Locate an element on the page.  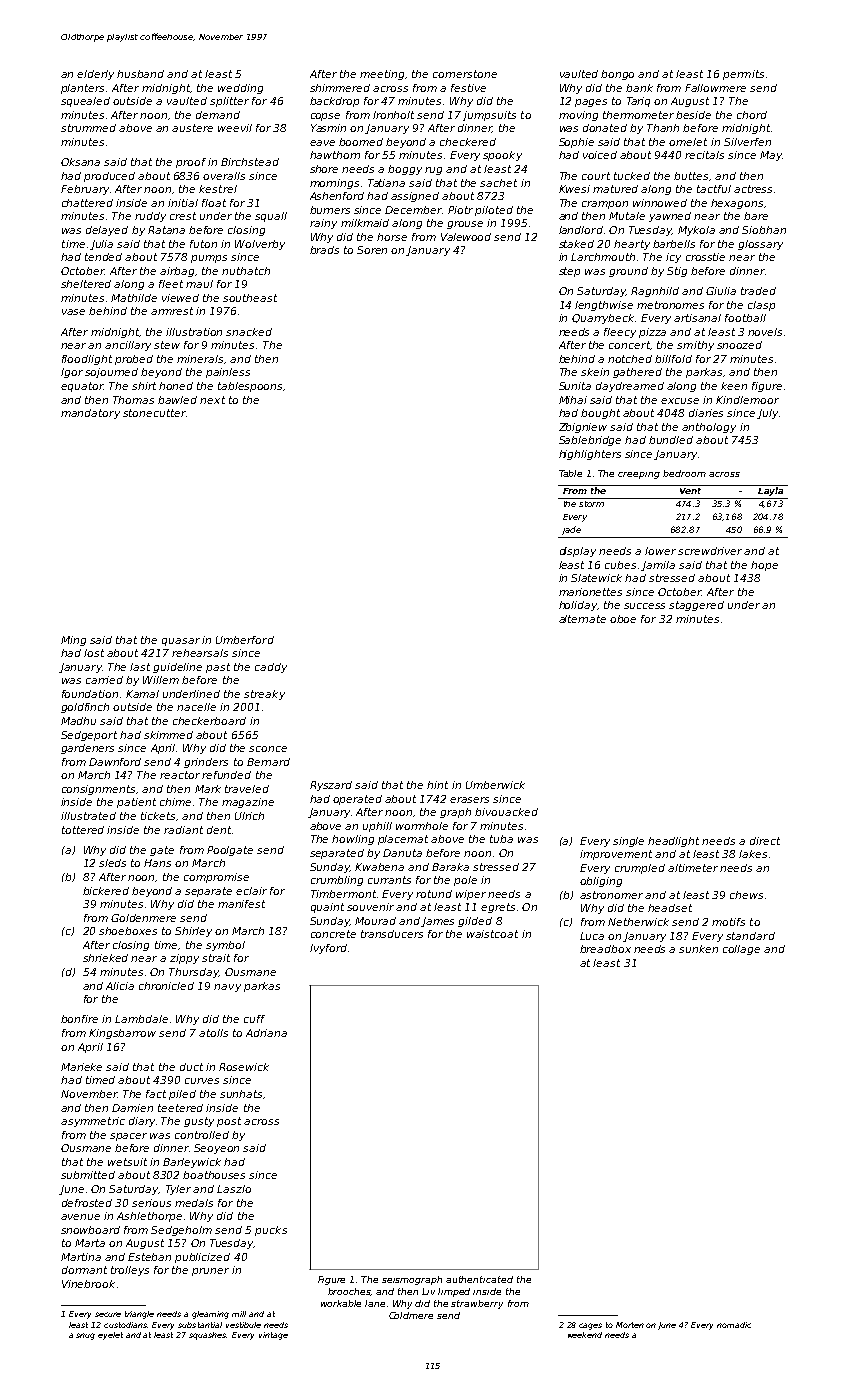
headlight is located at coordinates (673, 842).
